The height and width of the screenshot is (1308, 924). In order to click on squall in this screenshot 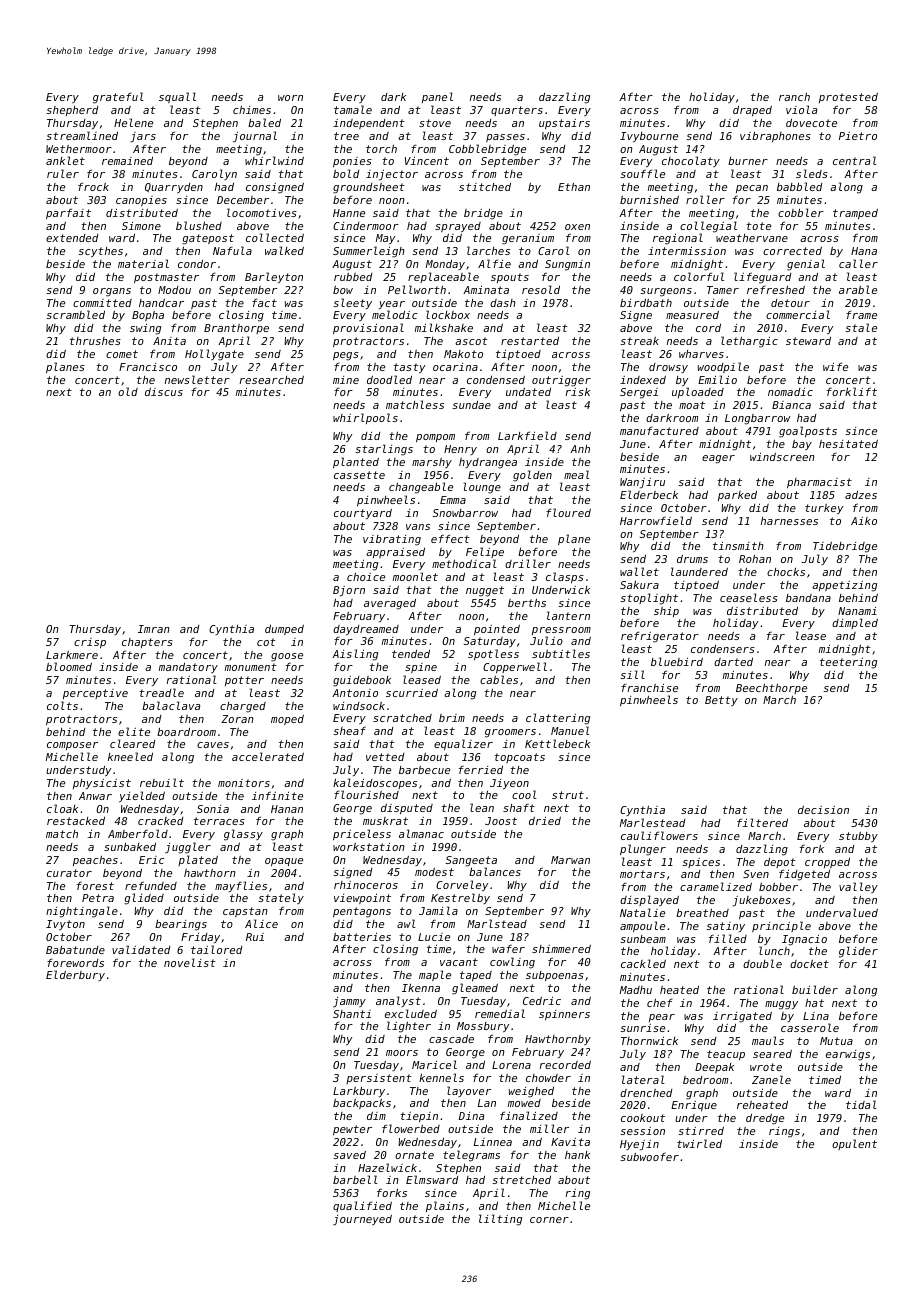, I will do `click(177, 97)`.
